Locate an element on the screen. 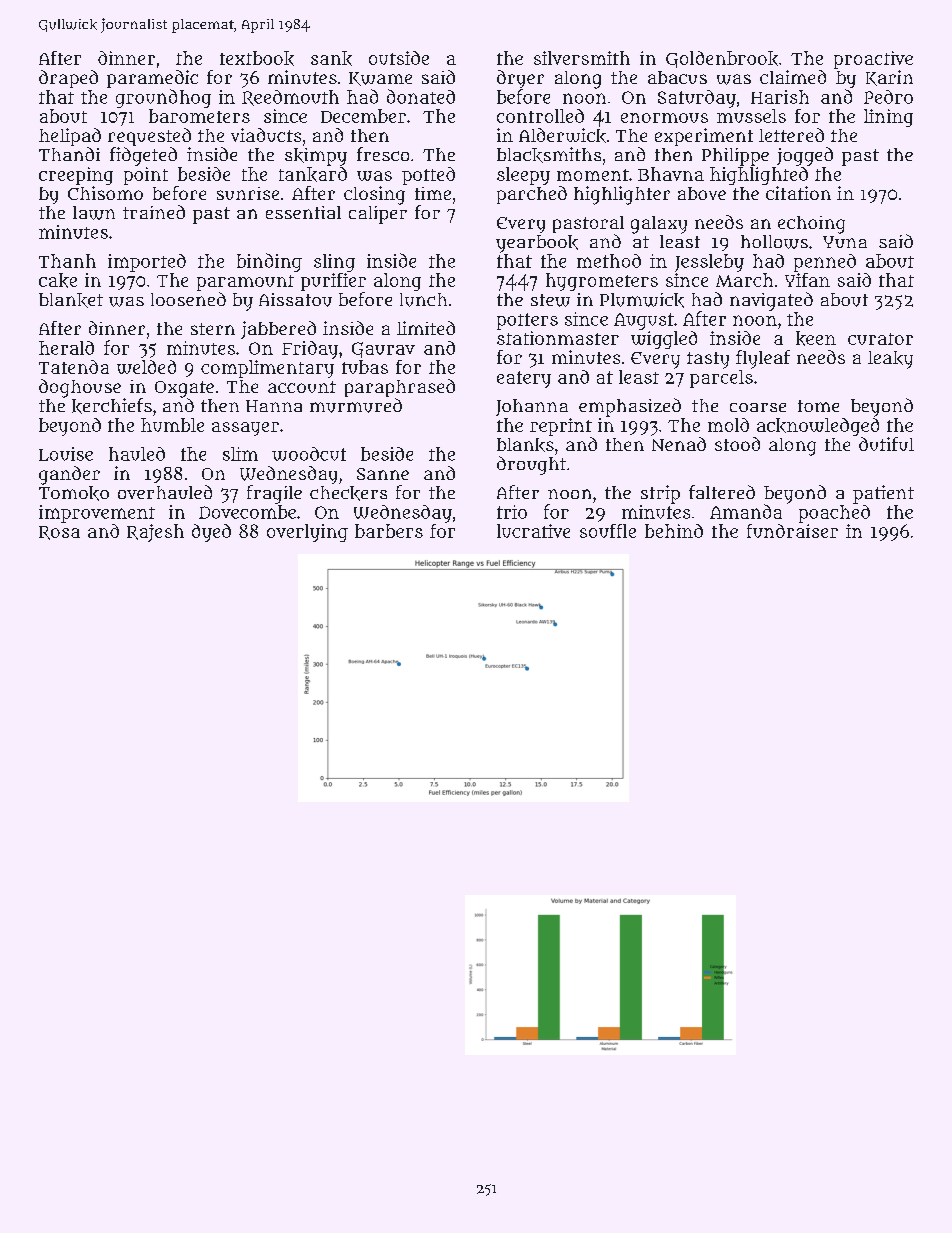  gander is located at coordinates (69, 475).
